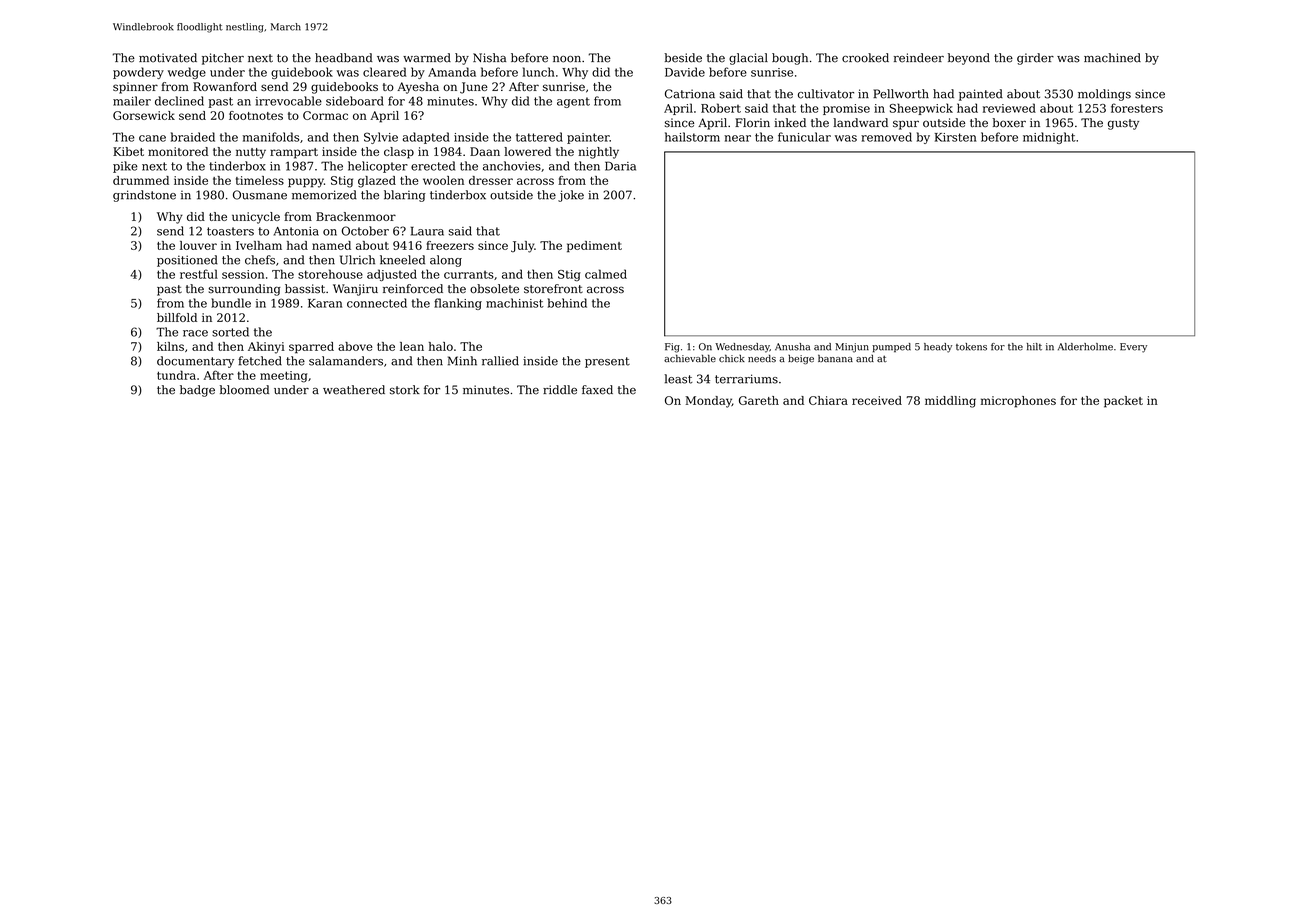 This screenshot has width=1308, height=924. Describe the element at coordinates (1085, 347) in the screenshot. I see `Alderholme` at that location.
